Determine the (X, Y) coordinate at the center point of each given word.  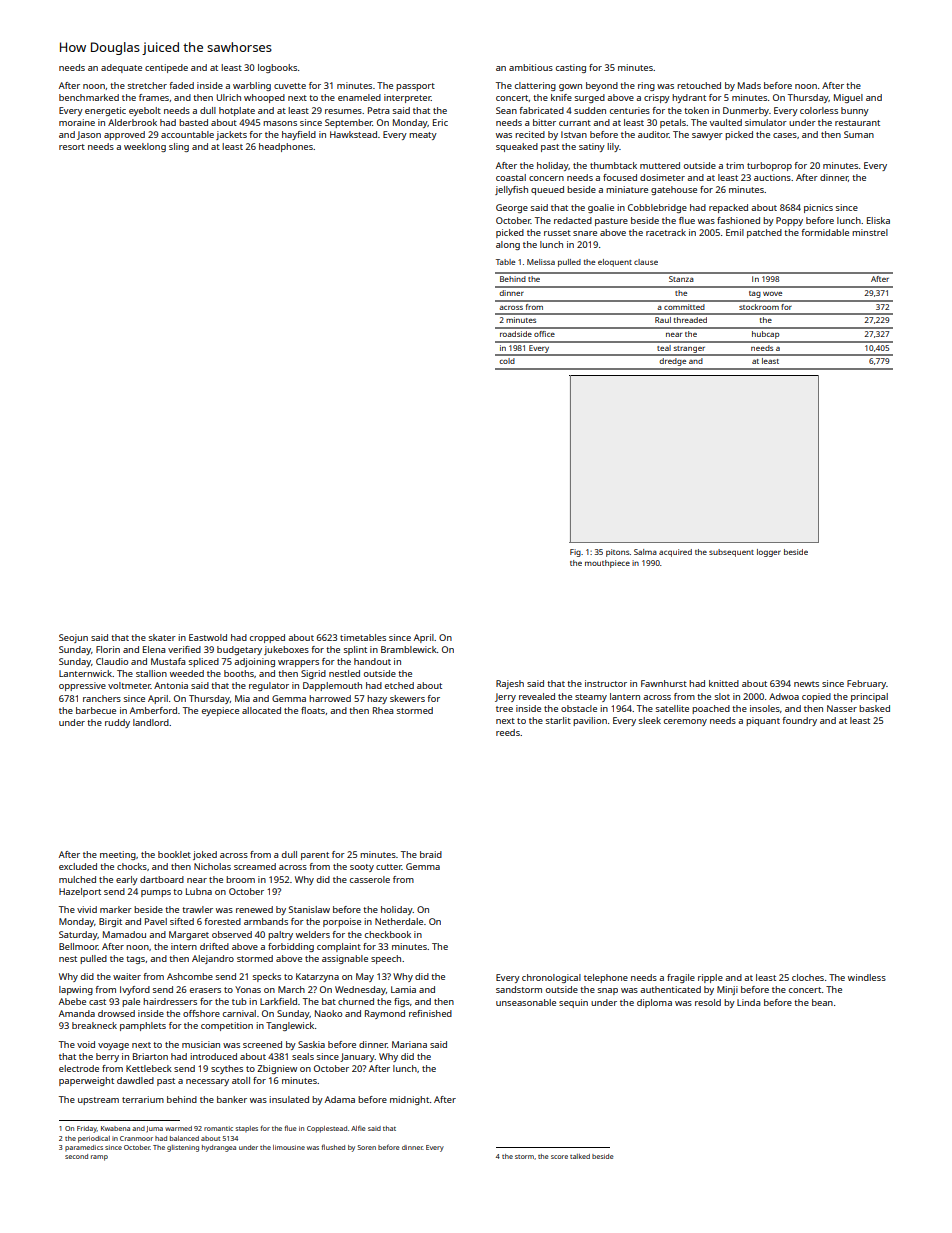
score (559, 1157)
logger (769, 553)
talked (580, 1156)
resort (72, 147)
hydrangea (219, 1148)
